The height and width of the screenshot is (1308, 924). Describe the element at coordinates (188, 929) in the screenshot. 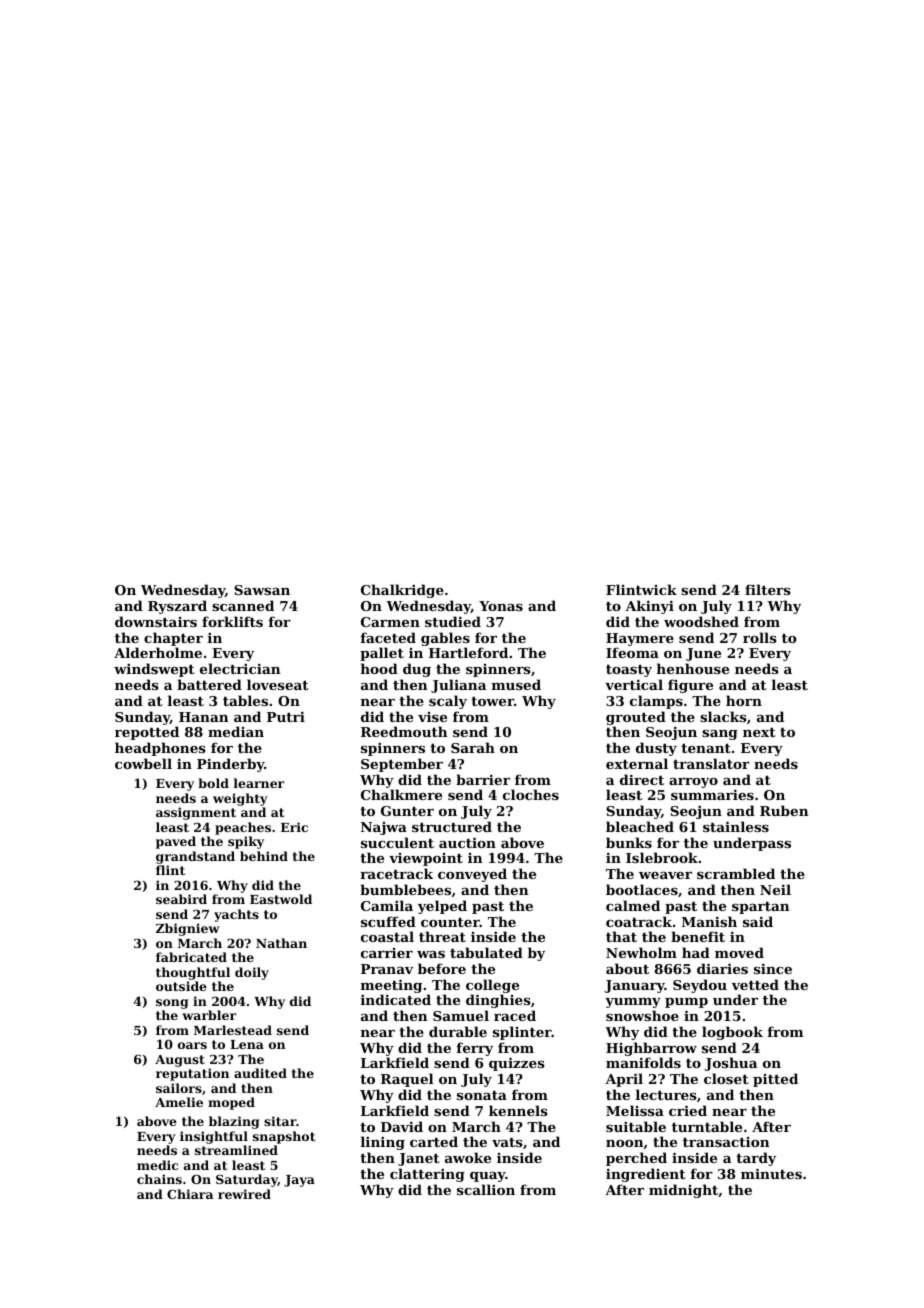

I see `Zbigniew` at that location.
